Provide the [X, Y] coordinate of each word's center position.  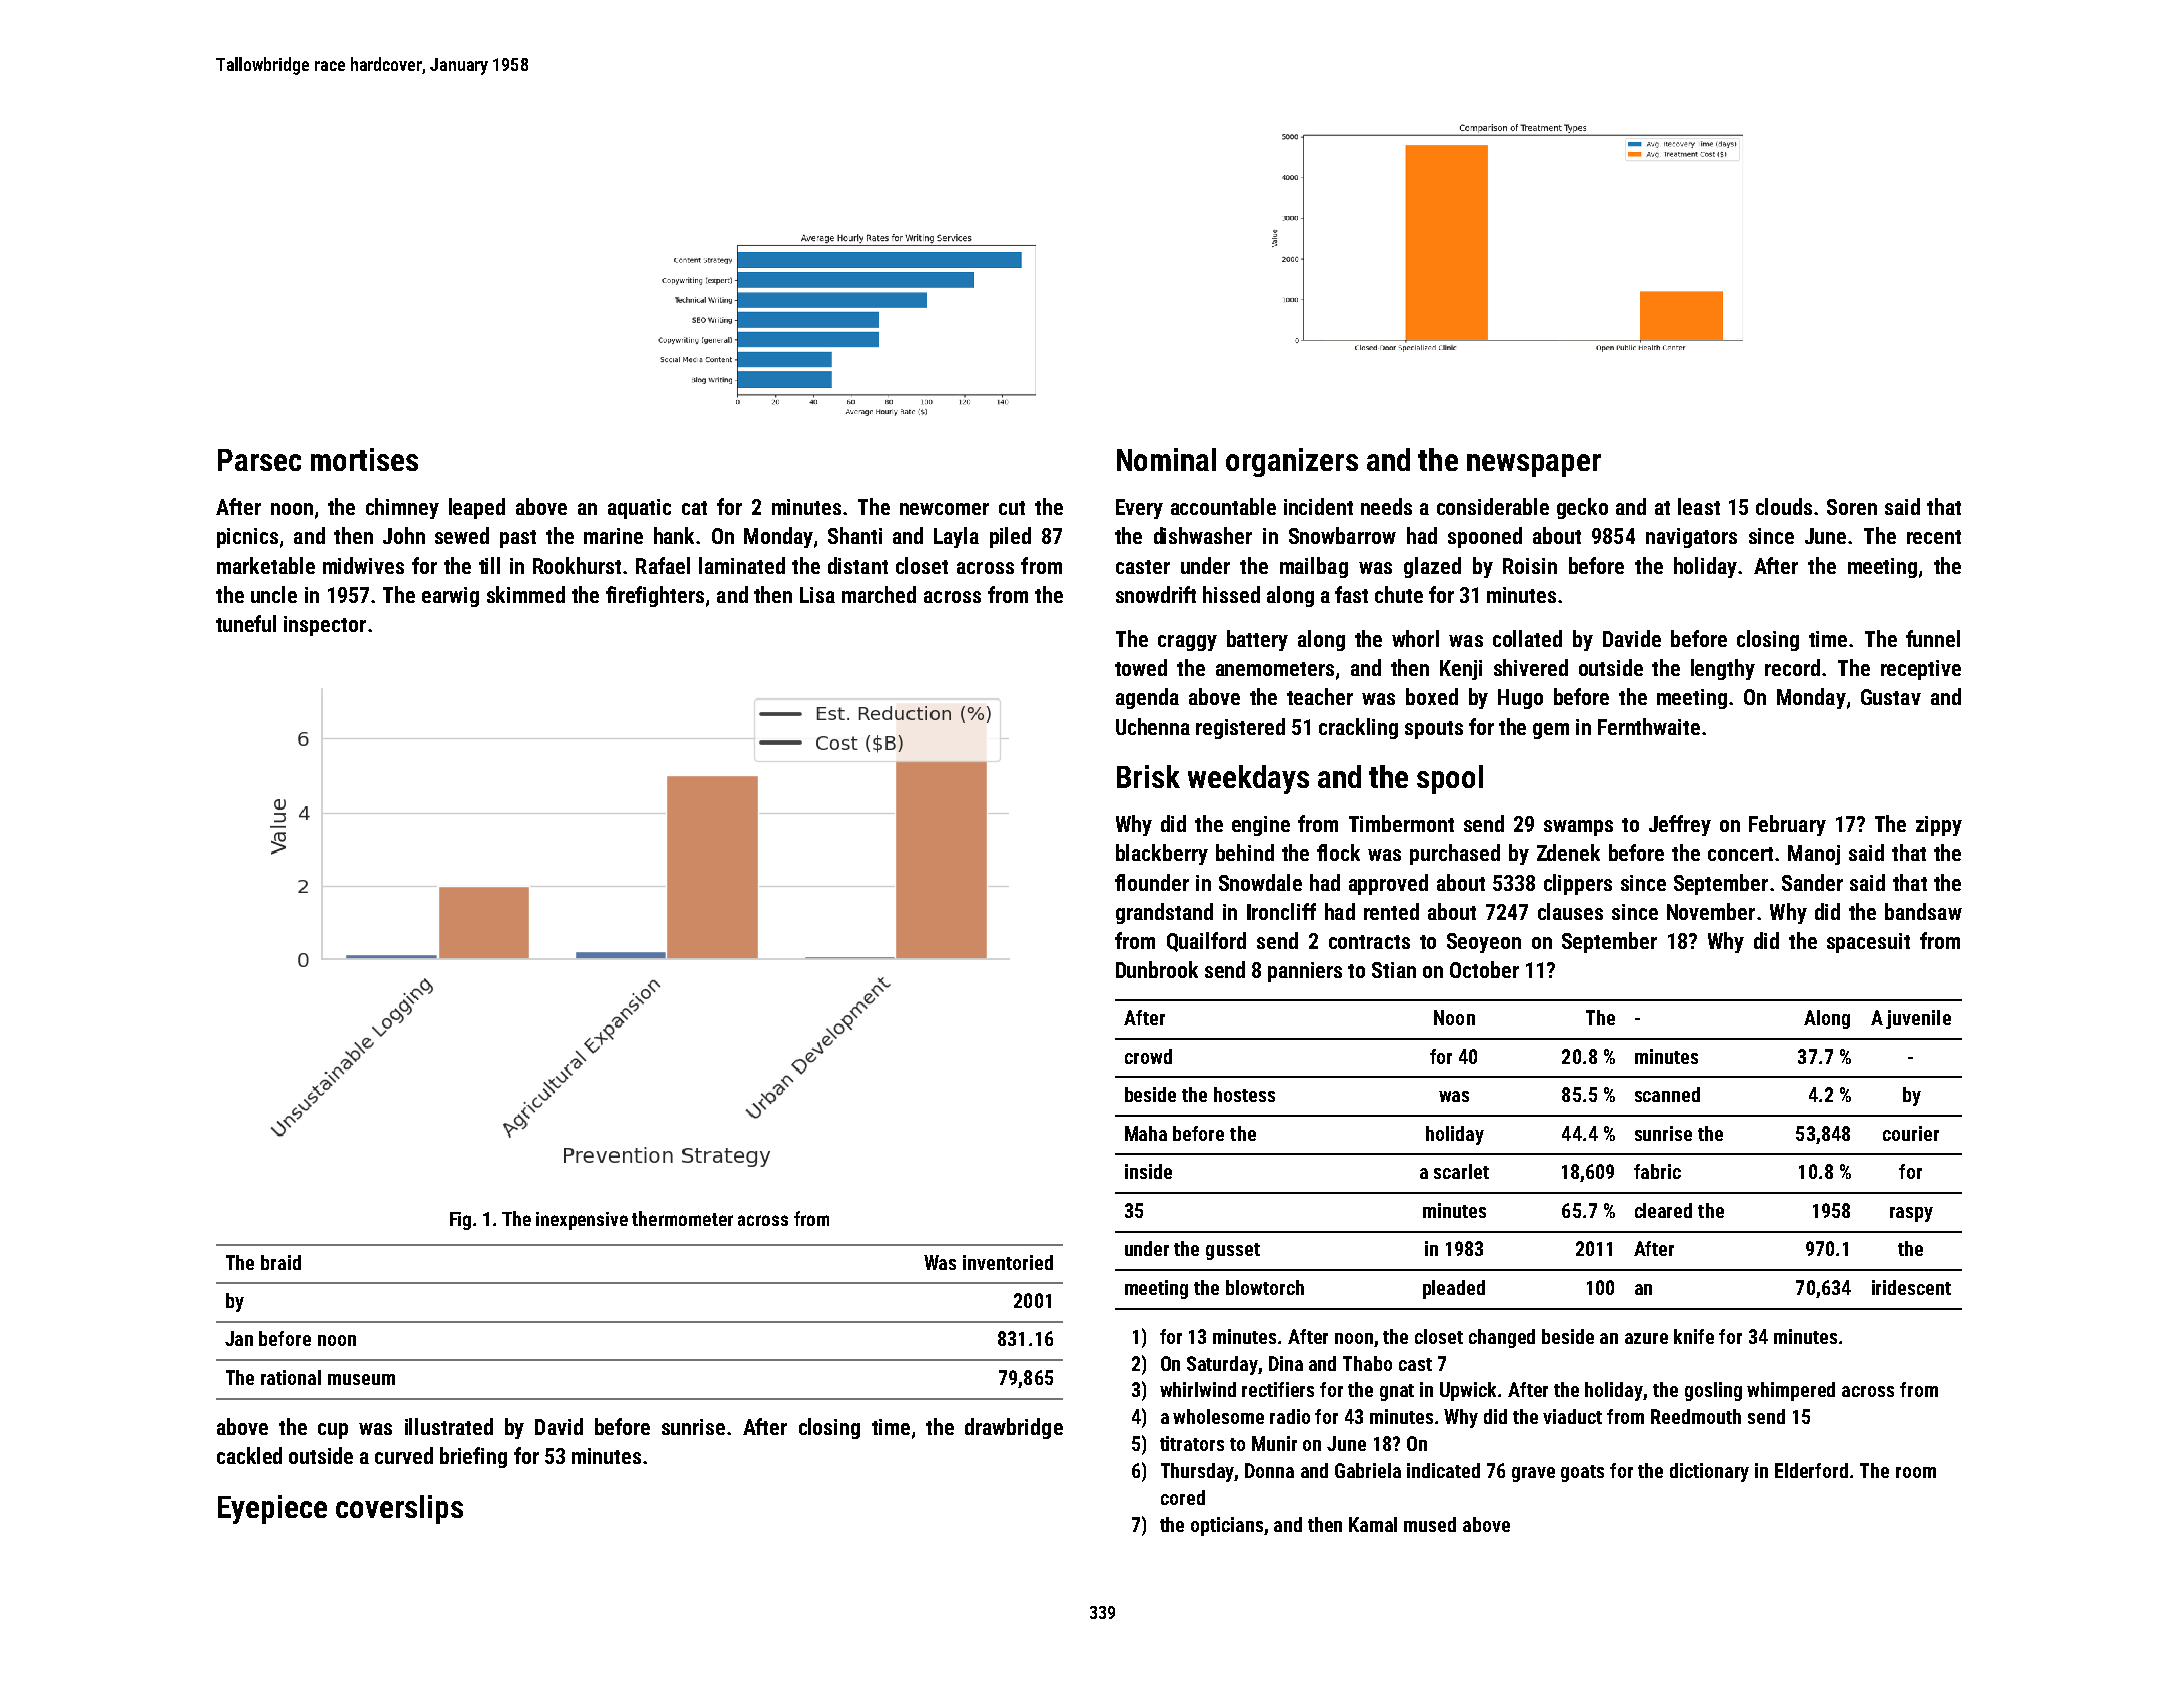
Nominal [1166, 459]
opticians [1228, 1526]
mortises [364, 459]
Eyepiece [272, 1509]
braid [281, 1262]
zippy [1939, 826]
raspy [1911, 1214]
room [1916, 1472]
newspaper [1534, 465]
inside [1148, 1171]
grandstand [1164, 913]
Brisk [1148, 776]
